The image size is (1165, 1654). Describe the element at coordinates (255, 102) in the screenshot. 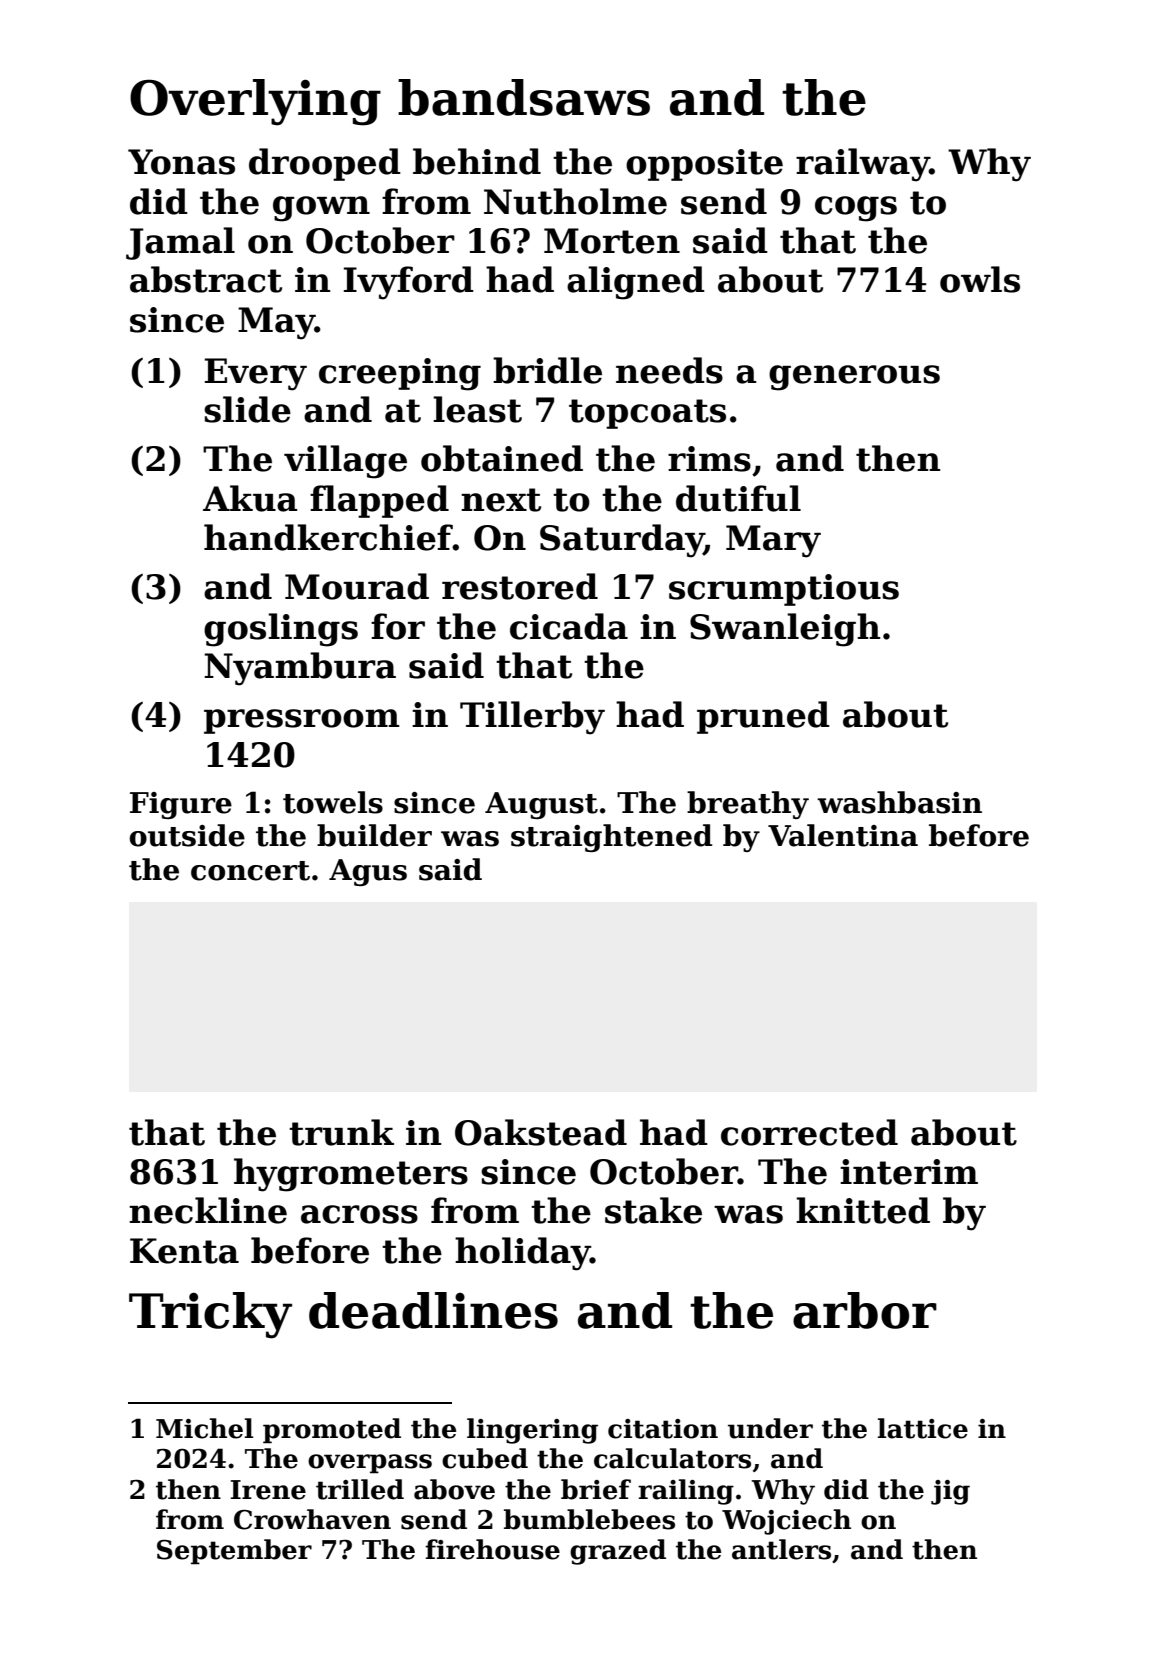

I see `Overlying` at that location.
